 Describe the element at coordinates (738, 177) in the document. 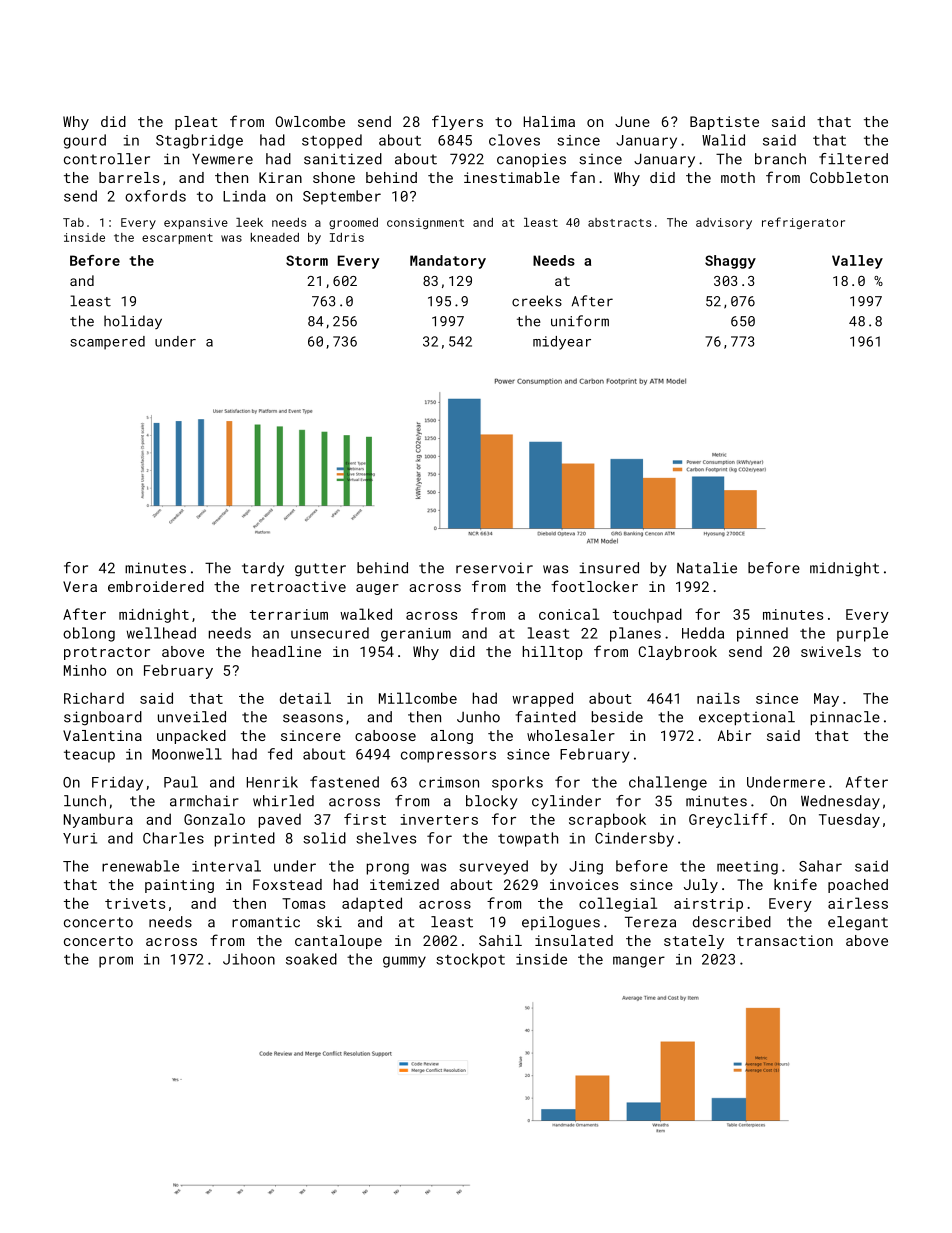

I see `moth` at that location.
